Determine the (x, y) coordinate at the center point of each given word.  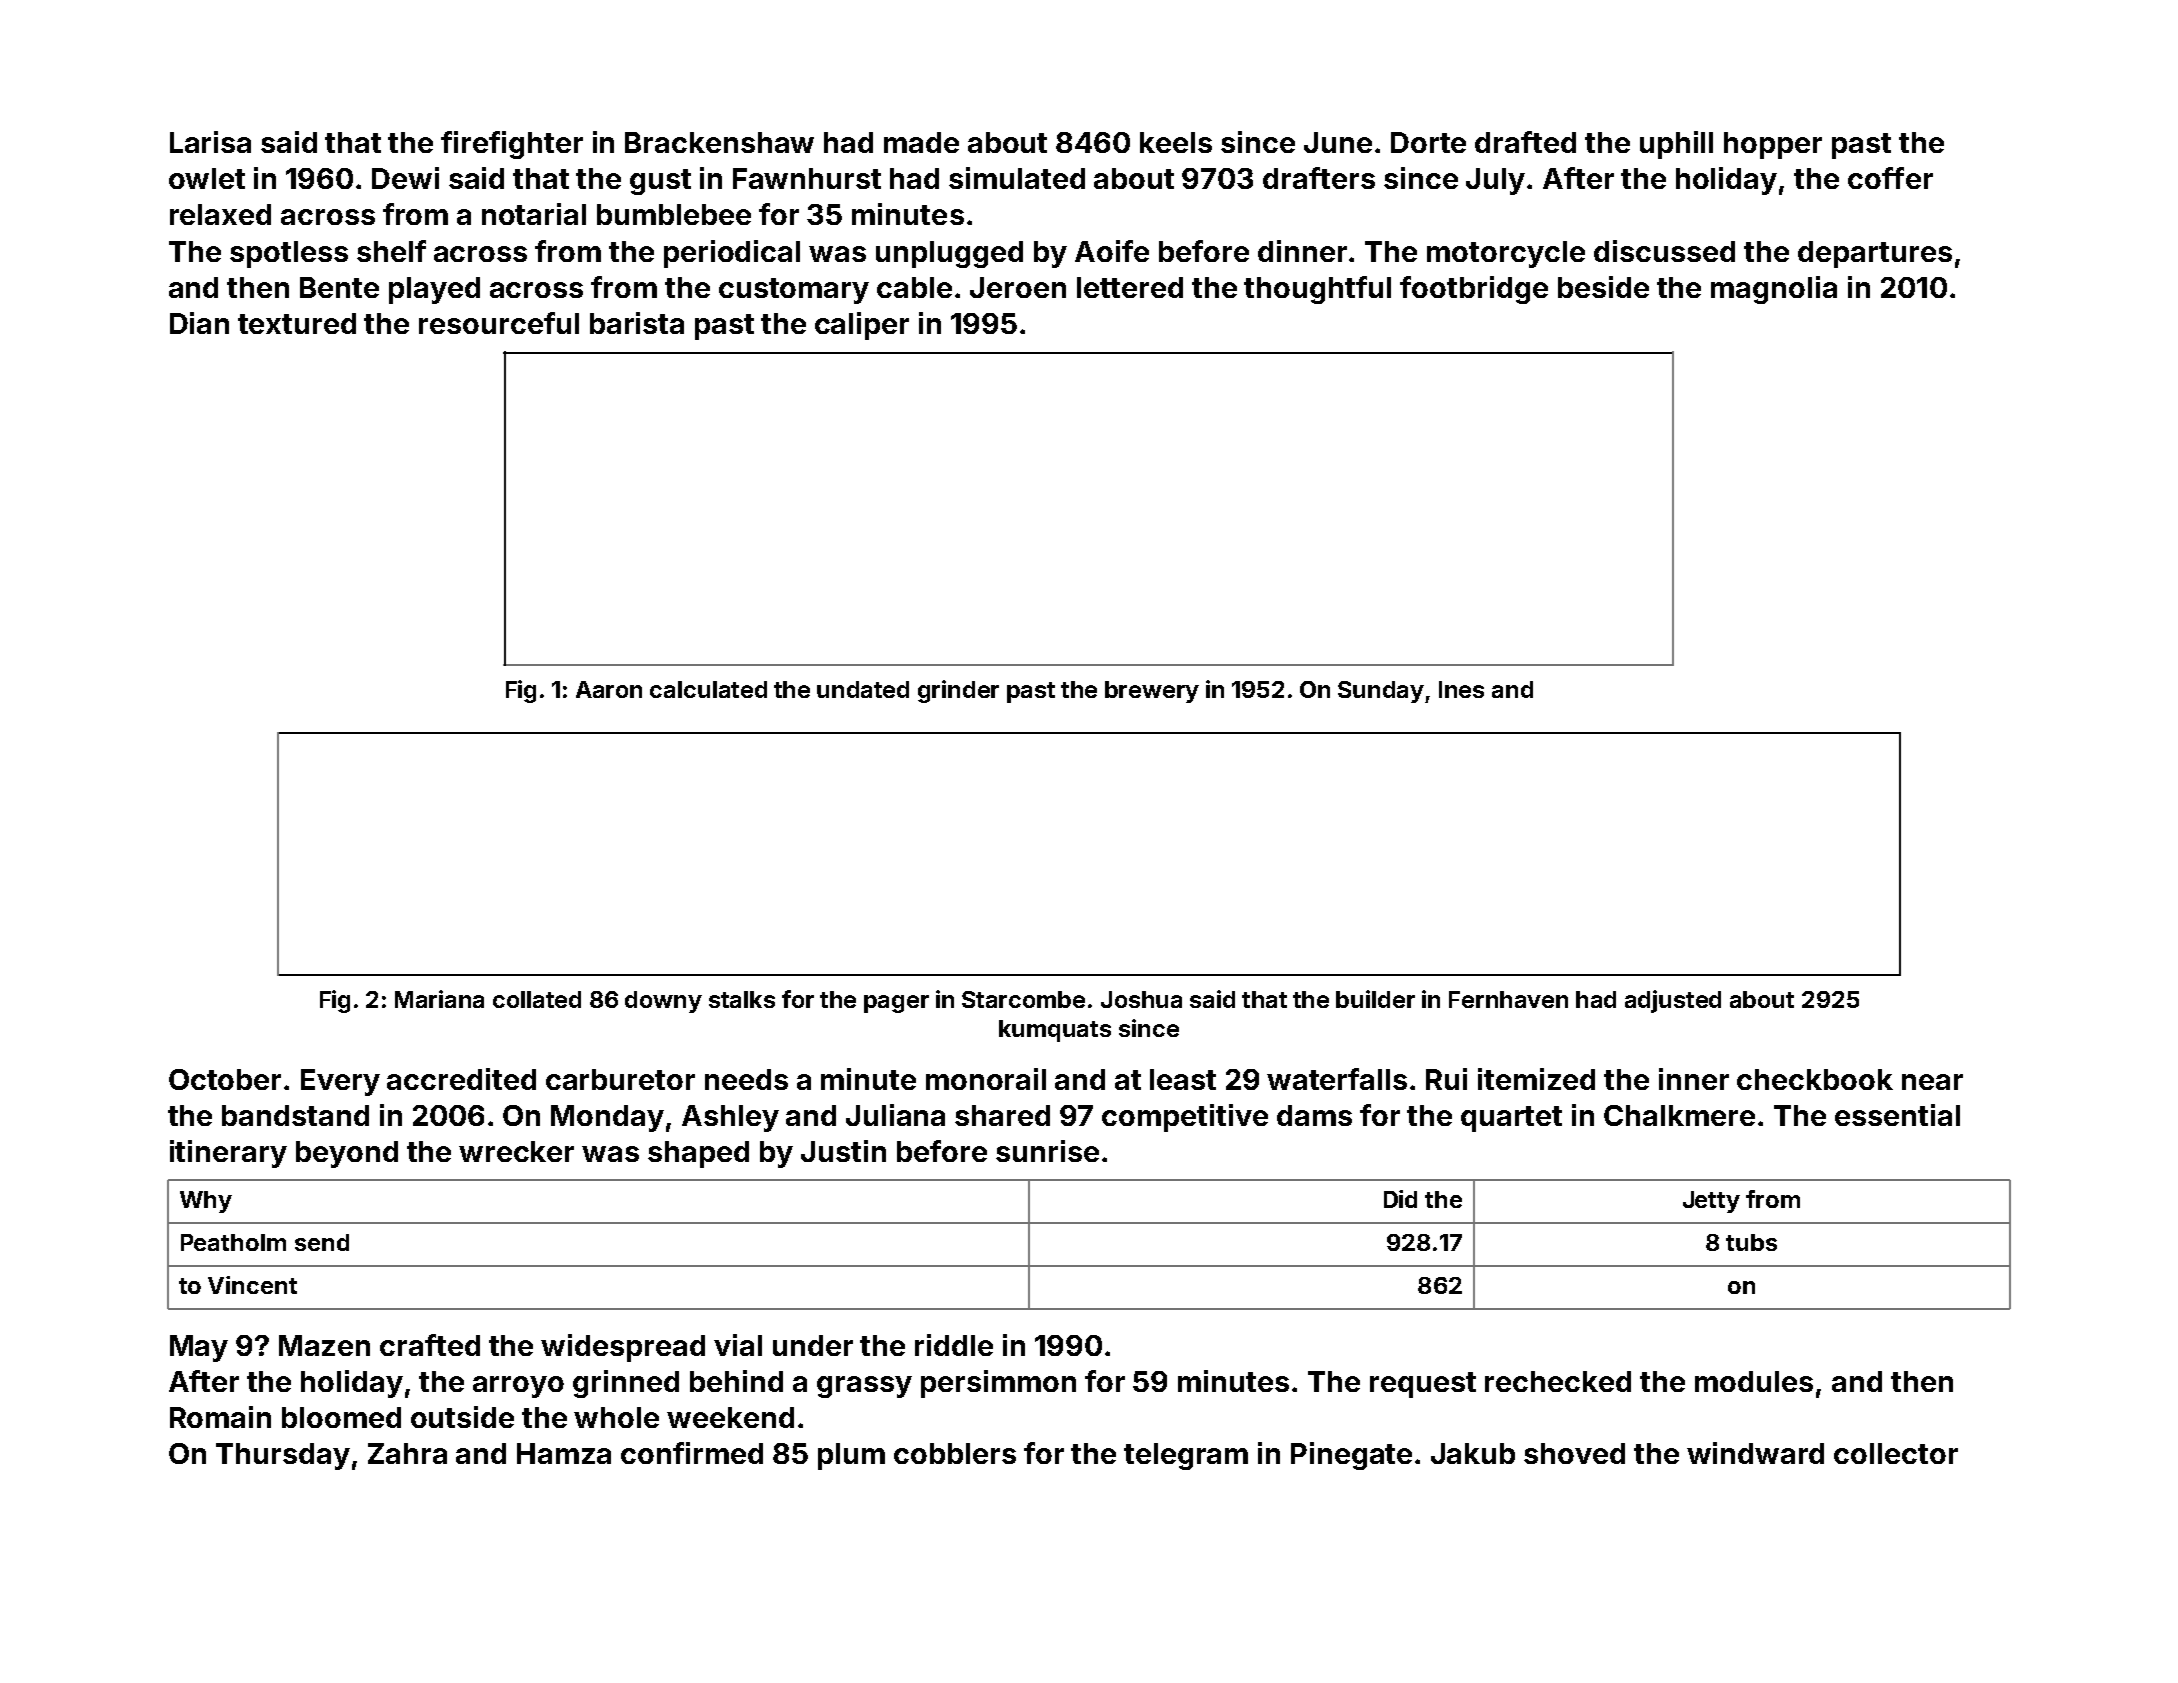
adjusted (1673, 1001)
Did (1400, 1199)
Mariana (439, 999)
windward (1755, 1453)
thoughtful (1317, 290)
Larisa (210, 142)
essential (1897, 1115)
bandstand (295, 1115)
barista (637, 323)
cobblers (955, 1453)
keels (1176, 142)
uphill (1676, 145)
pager (896, 1004)
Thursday (283, 1456)
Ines (1461, 689)
